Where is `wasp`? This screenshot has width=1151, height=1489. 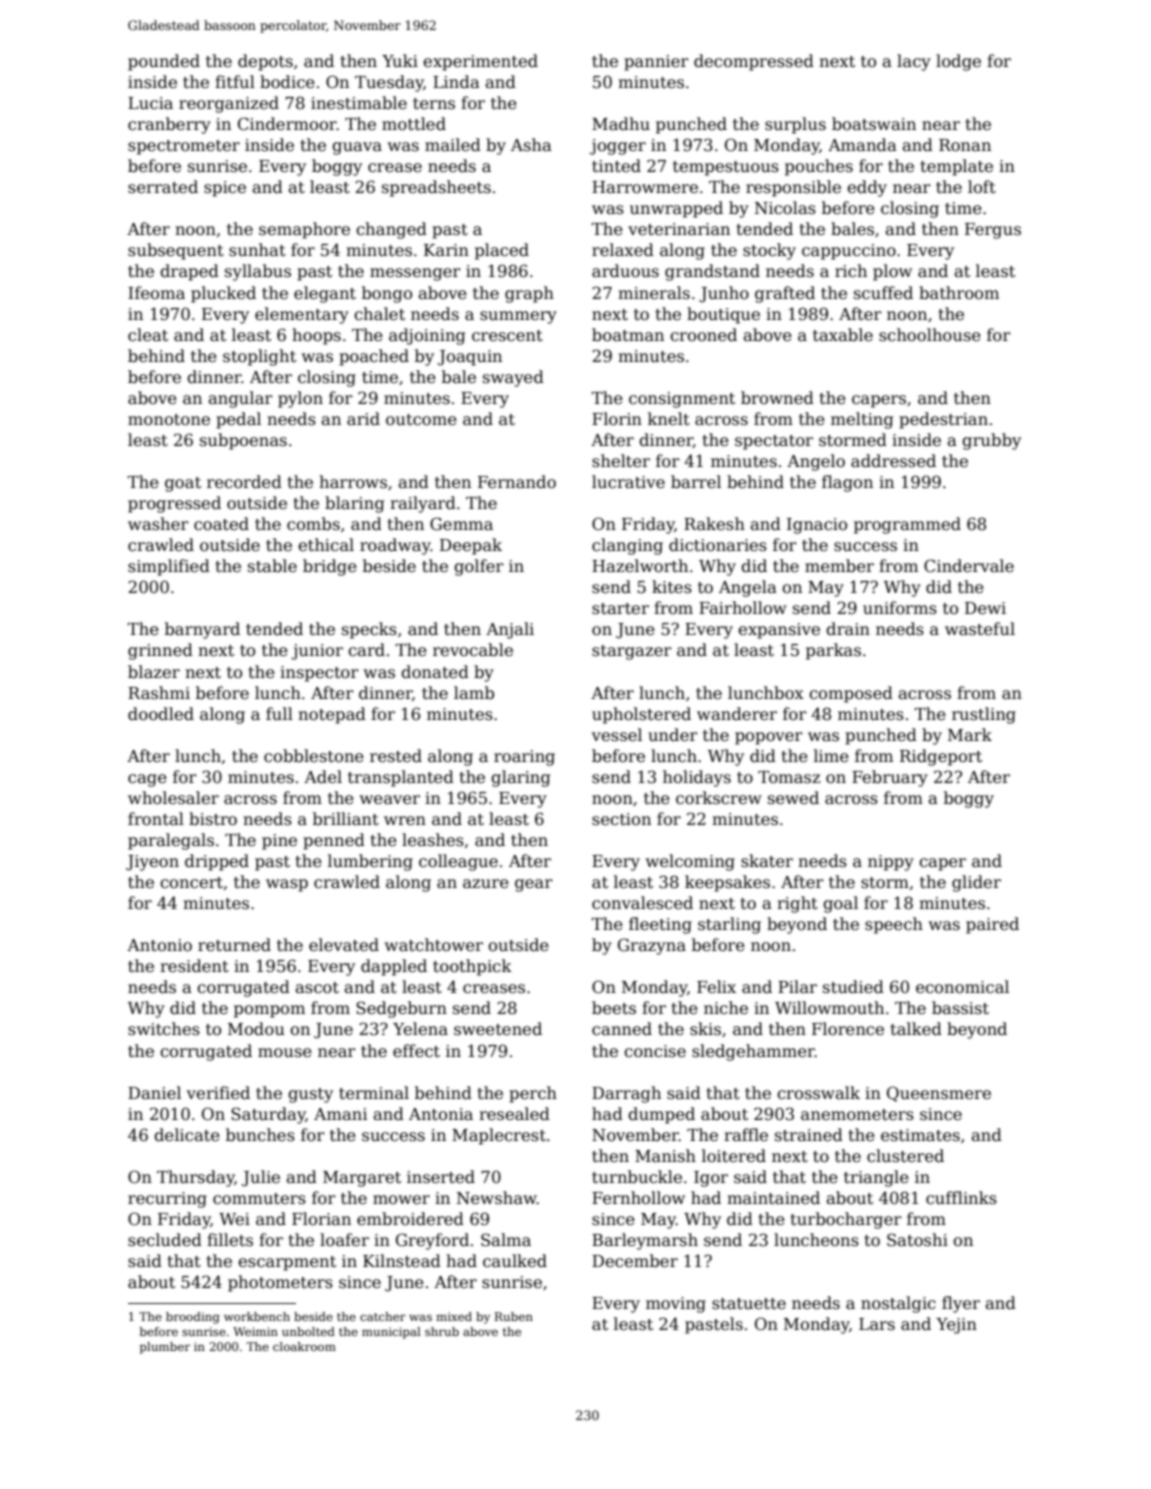 wasp is located at coordinates (287, 885).
